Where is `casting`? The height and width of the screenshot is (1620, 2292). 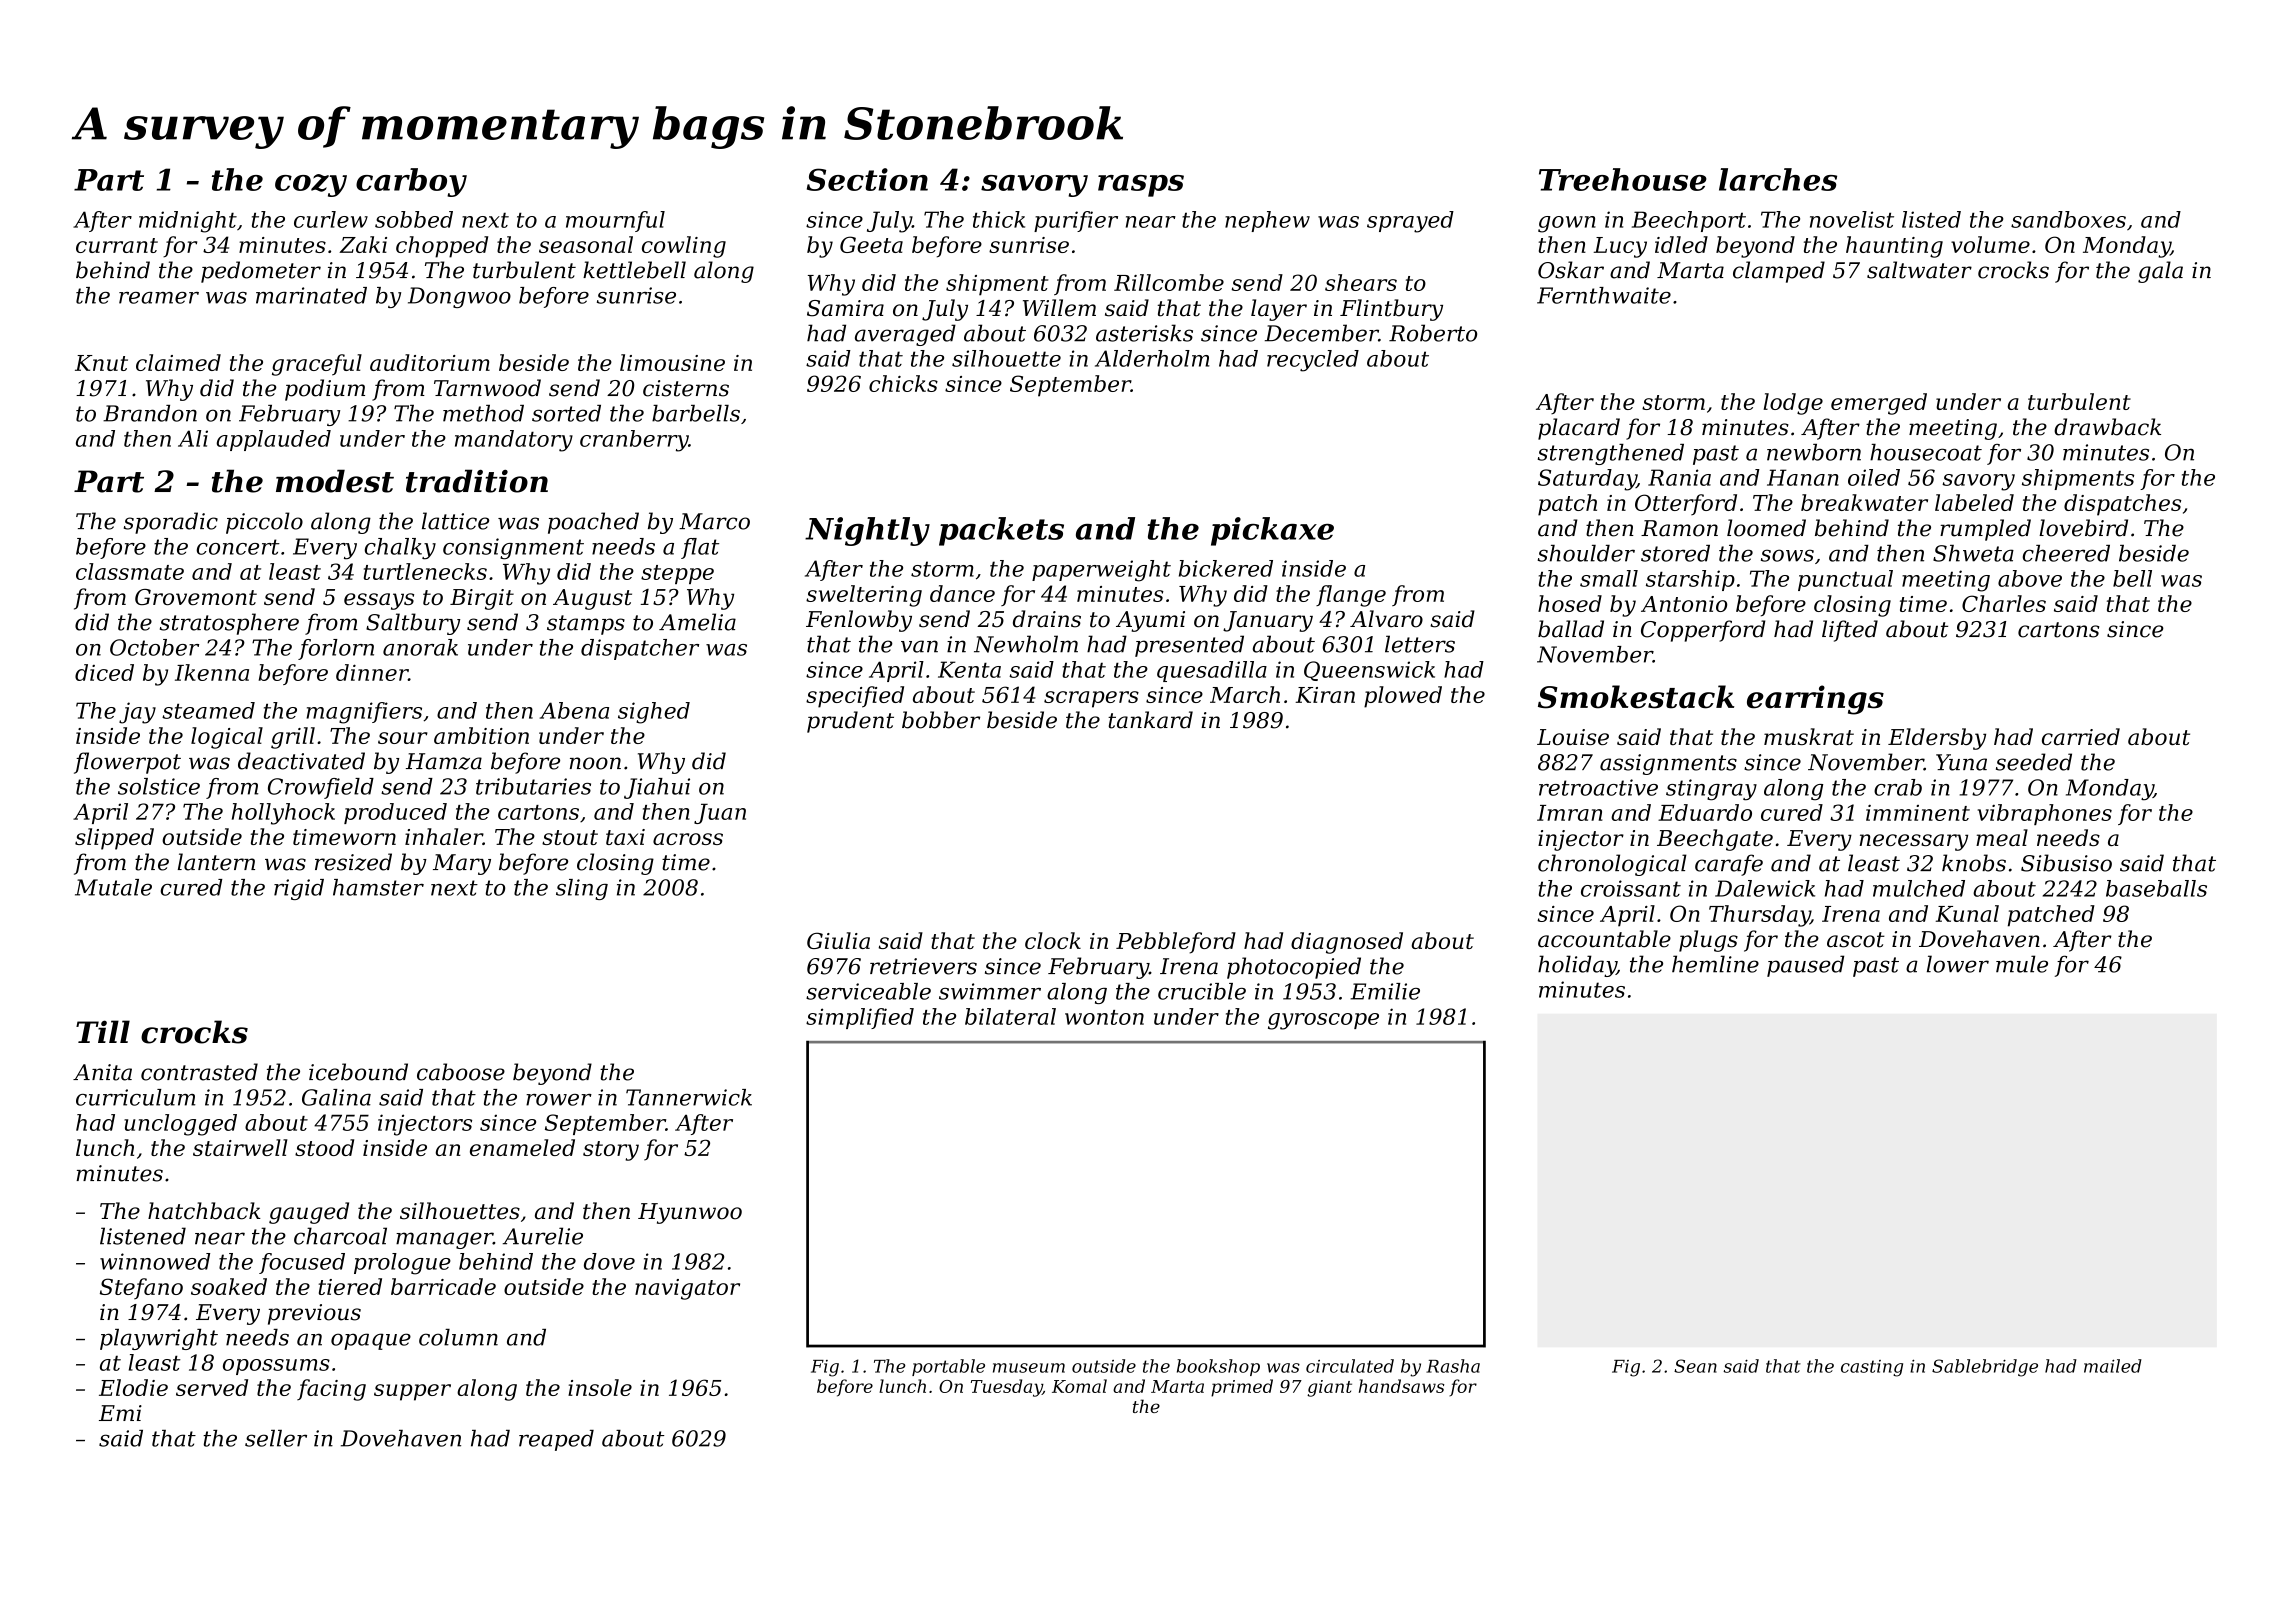
casting is located at coordinates (1872, 1368).
